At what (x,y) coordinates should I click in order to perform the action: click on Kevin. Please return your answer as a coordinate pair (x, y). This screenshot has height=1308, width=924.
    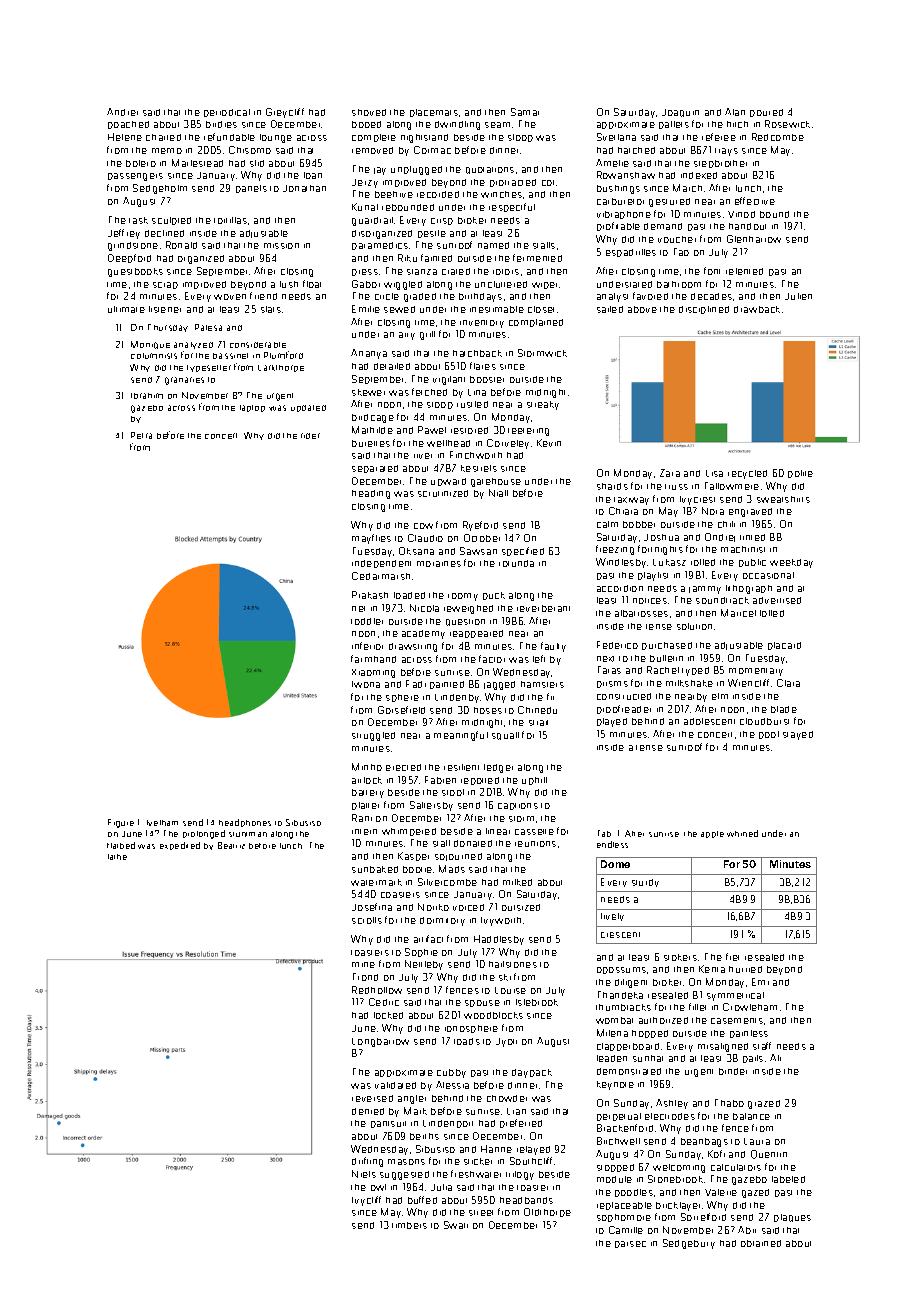
    Looking at the image, I should click on (549, 443).
